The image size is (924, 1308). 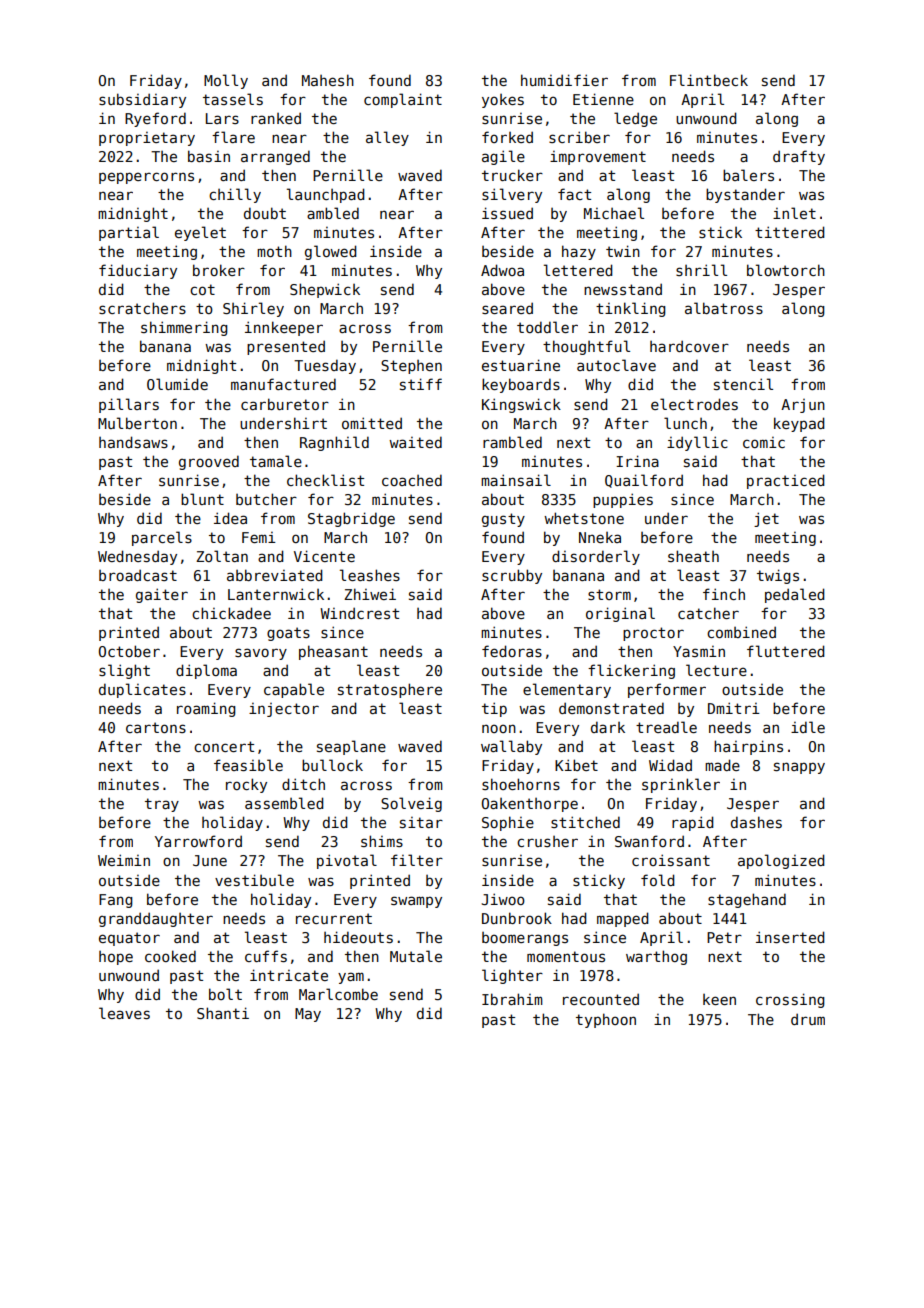 What do you see at coordinates (620, 614) in the image?
I see `original` at bounding box center [620, 614].
